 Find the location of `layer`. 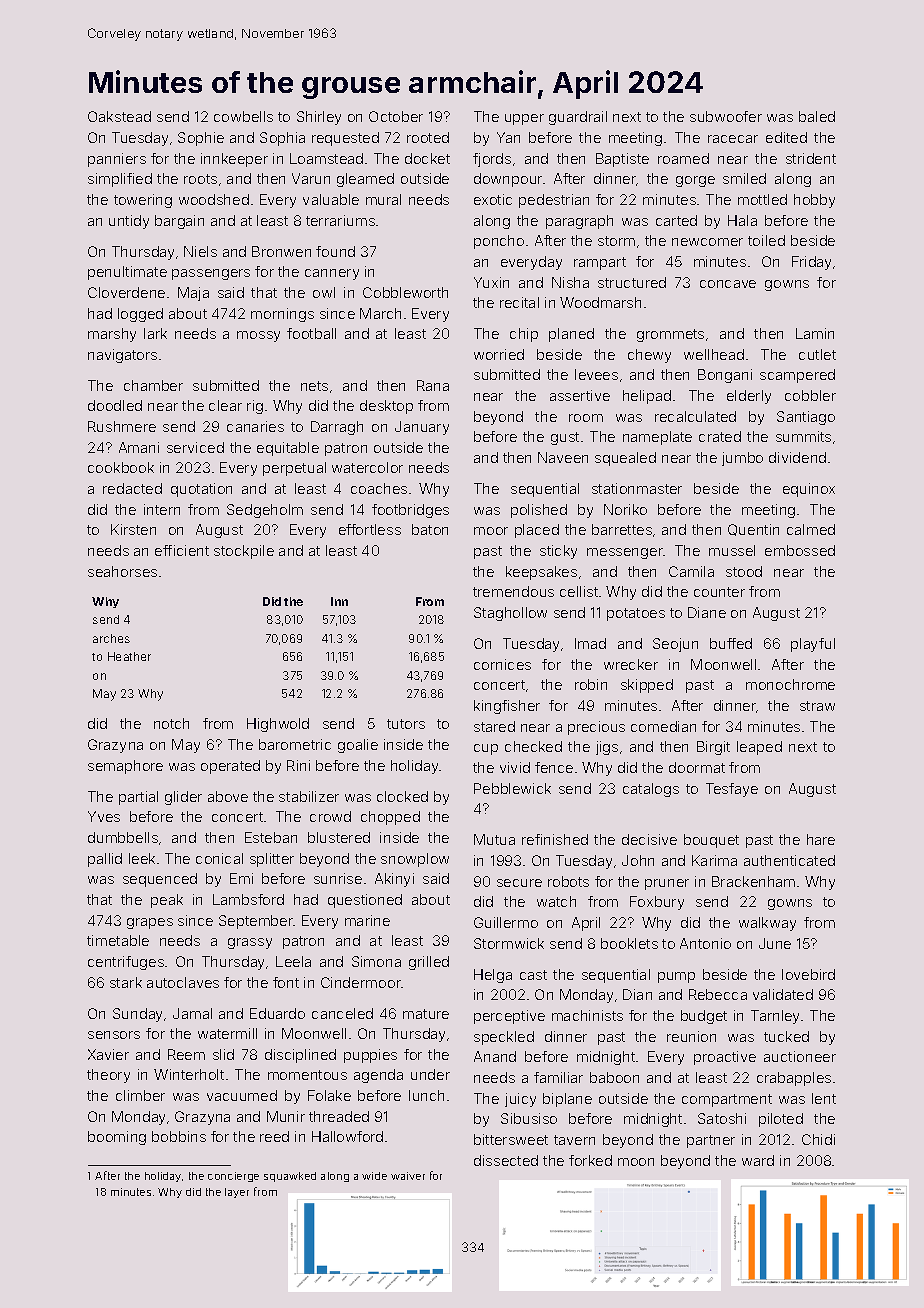

layer is located at coordinates (237, 1193).
